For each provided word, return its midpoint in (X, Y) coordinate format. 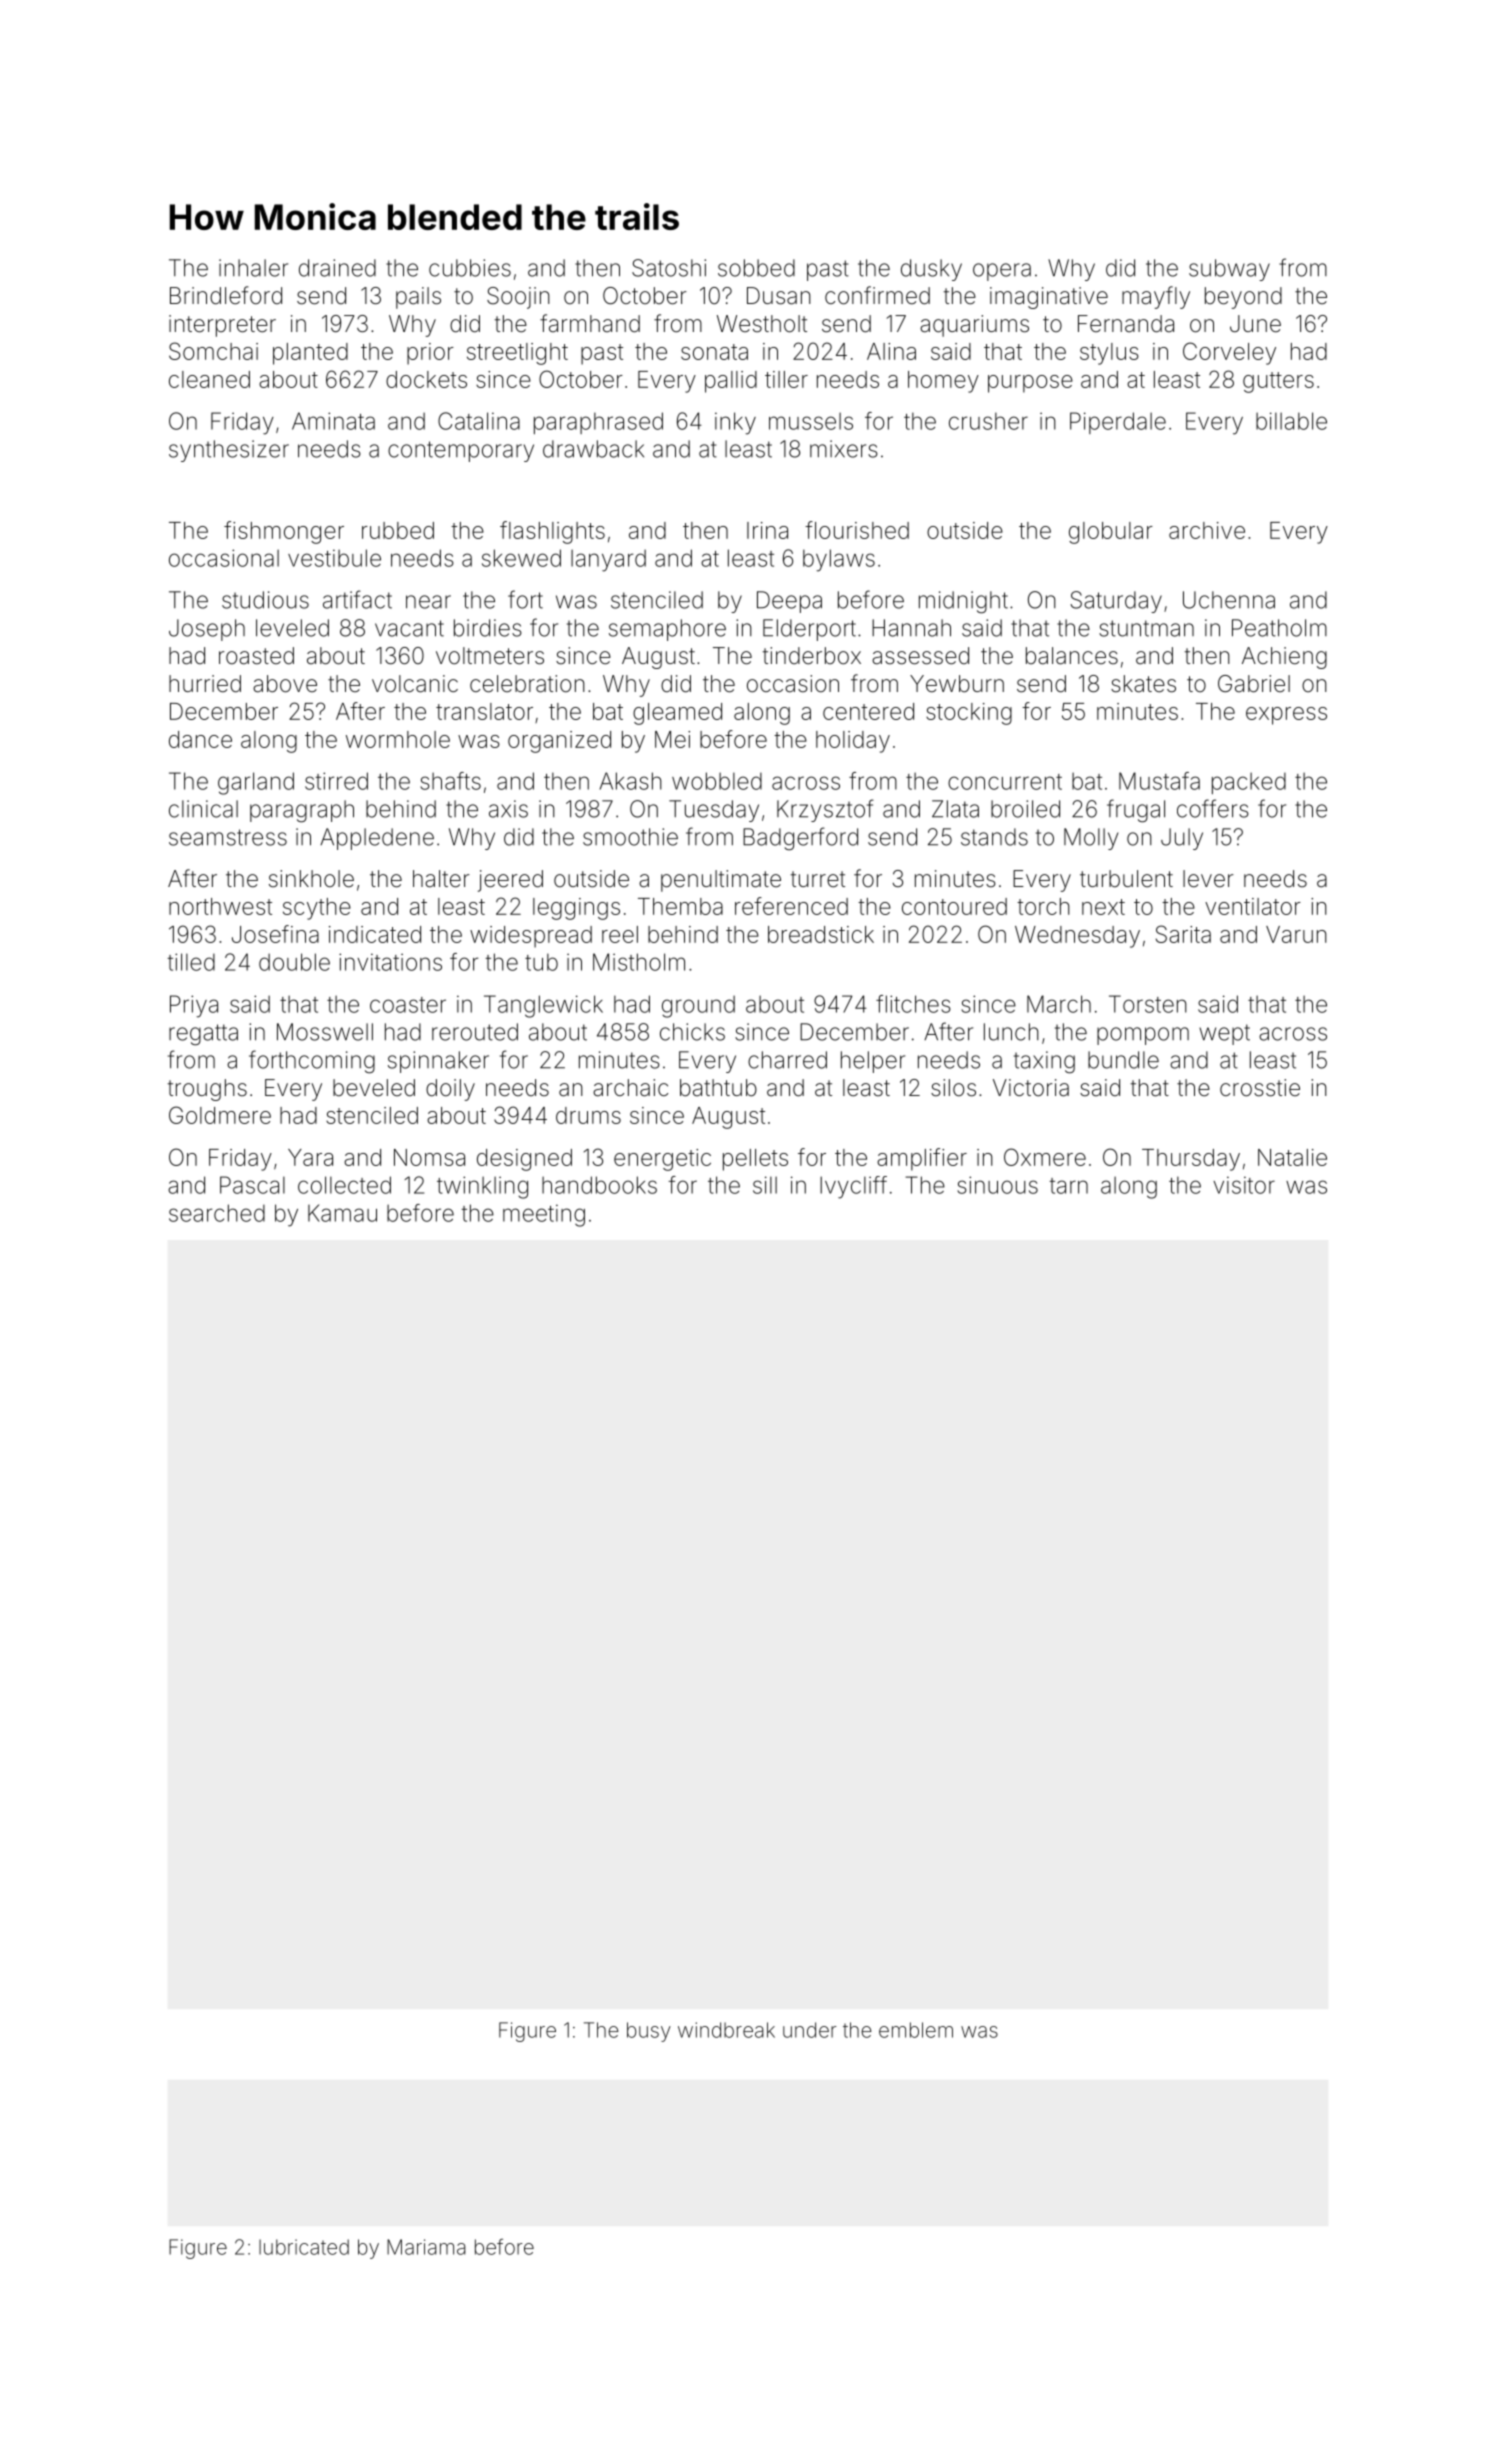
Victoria (1031, 1088)
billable (1291, 421)
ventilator (1253, 906)
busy (649, 2032)
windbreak (726, 2030)
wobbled (717, 781)
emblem (916, 2030)
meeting (544, 1215)
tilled (191, 962)
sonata (714, 352)
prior (430, 354)
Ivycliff (853, 1187)
